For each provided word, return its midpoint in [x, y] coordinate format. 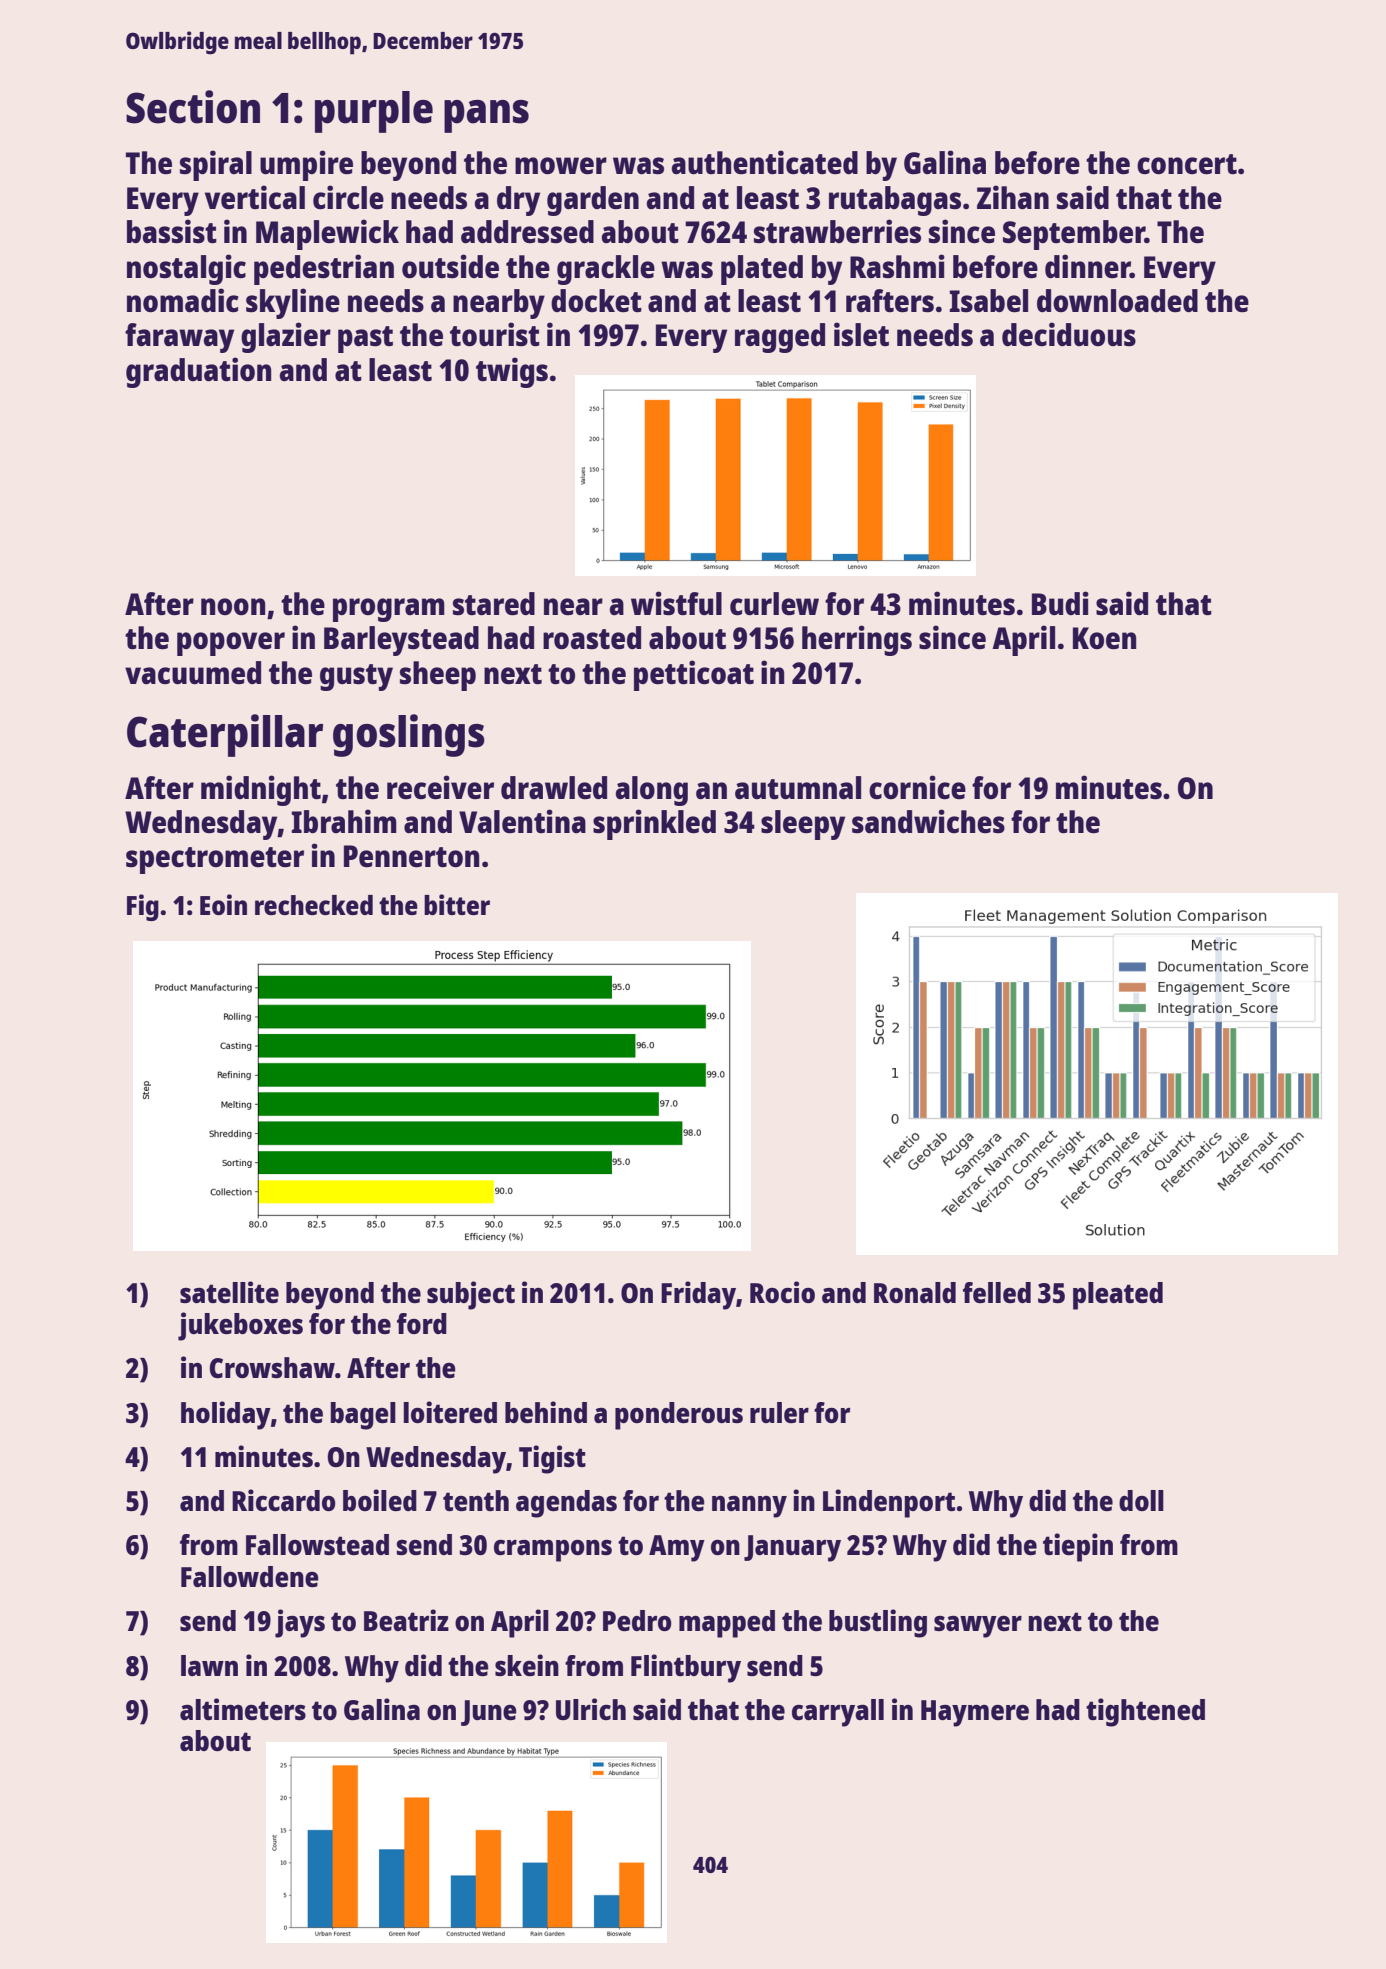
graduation [198, 372]
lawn [209, 1665]
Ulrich [591, 1709]
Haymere [975, 1713]
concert [1187, 164]
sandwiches [928, 821]
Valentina [522, 821]
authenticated [765, 162]
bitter [457, 904]
